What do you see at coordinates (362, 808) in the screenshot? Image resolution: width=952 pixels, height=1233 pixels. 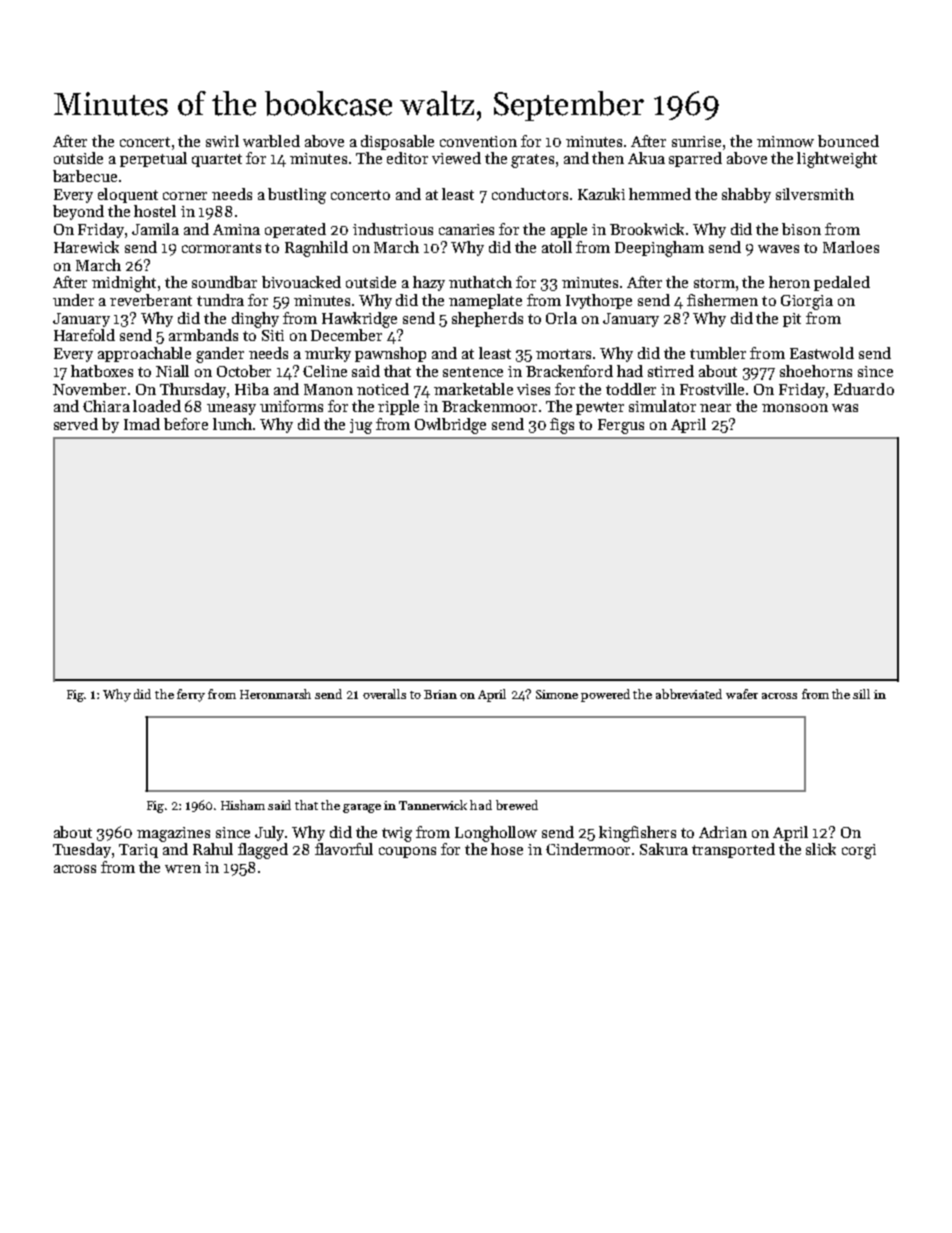 I see `garage` at bounding box center [362, 808].
